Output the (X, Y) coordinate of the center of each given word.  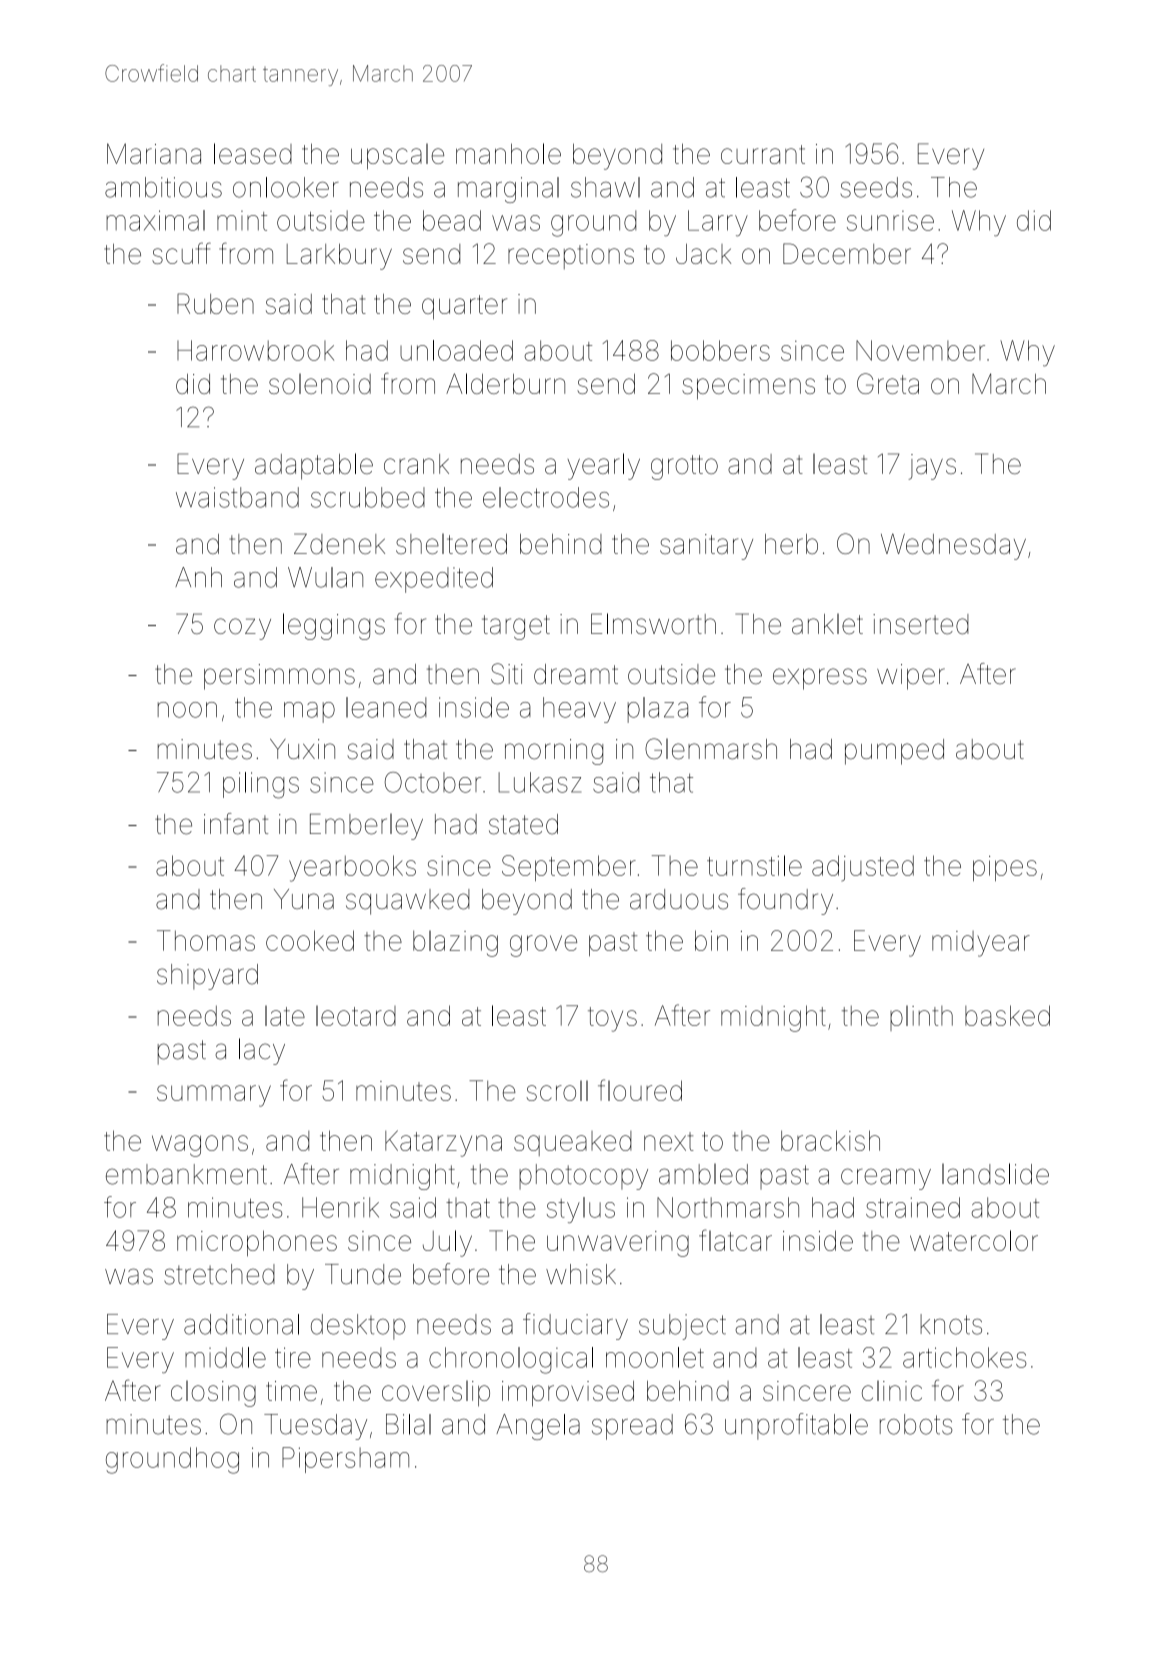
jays (932, 467)
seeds (876, 187)
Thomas (206, 940)
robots (916, 1424)
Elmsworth (653, 623)
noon (187, 710)
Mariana (154, 153)
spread (632, 1427)
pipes (1005, 868)
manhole (508, 153)
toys (612, 1019)
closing (213, 1393)
